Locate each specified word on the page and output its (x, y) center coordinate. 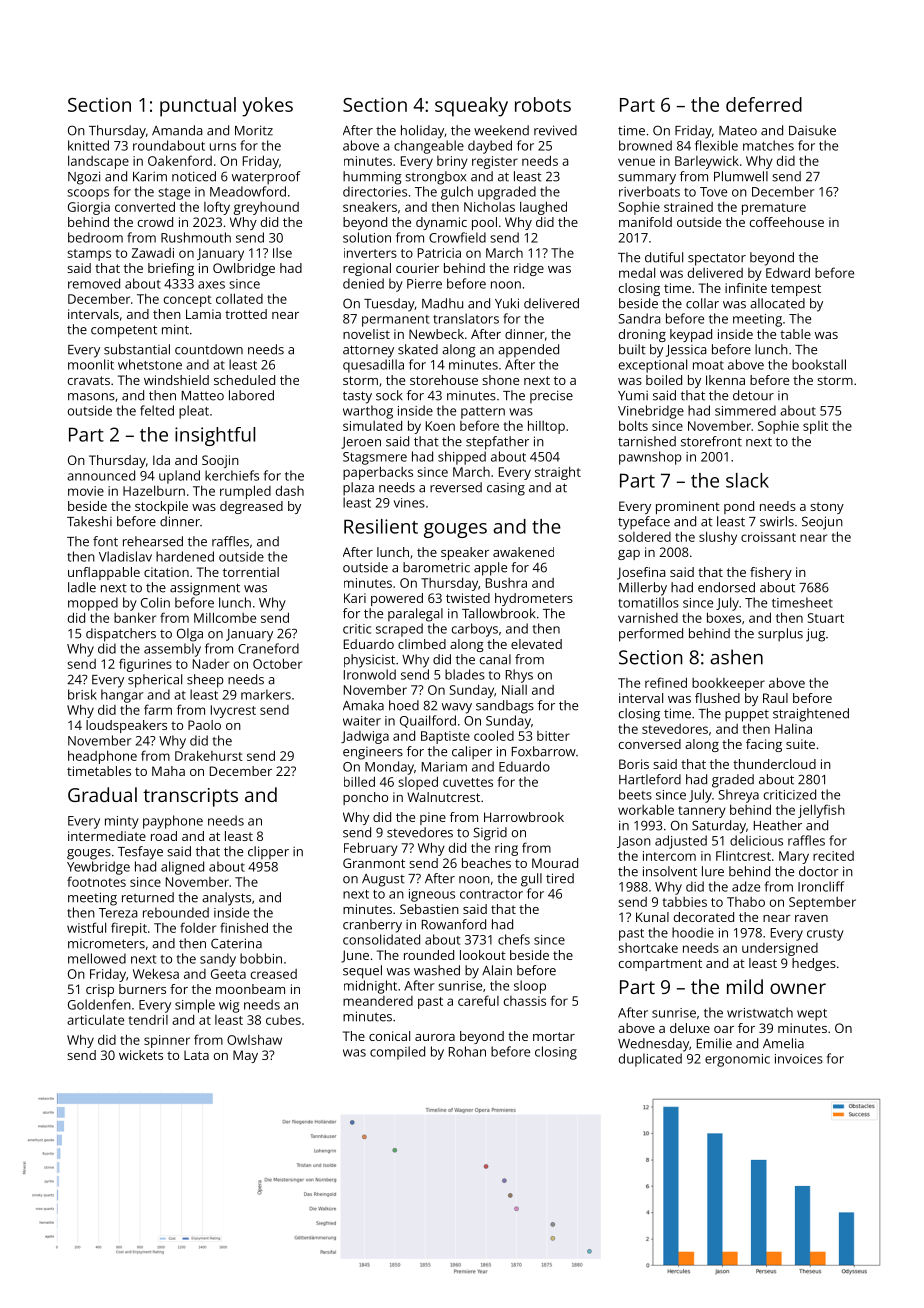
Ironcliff (821, 886)
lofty (217, 208)
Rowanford (454, 924)
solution (367, 237)
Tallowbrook (499, 613)
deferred (764, 104)
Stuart (826, 618)
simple (195, 1006)
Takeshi (89, 521)
